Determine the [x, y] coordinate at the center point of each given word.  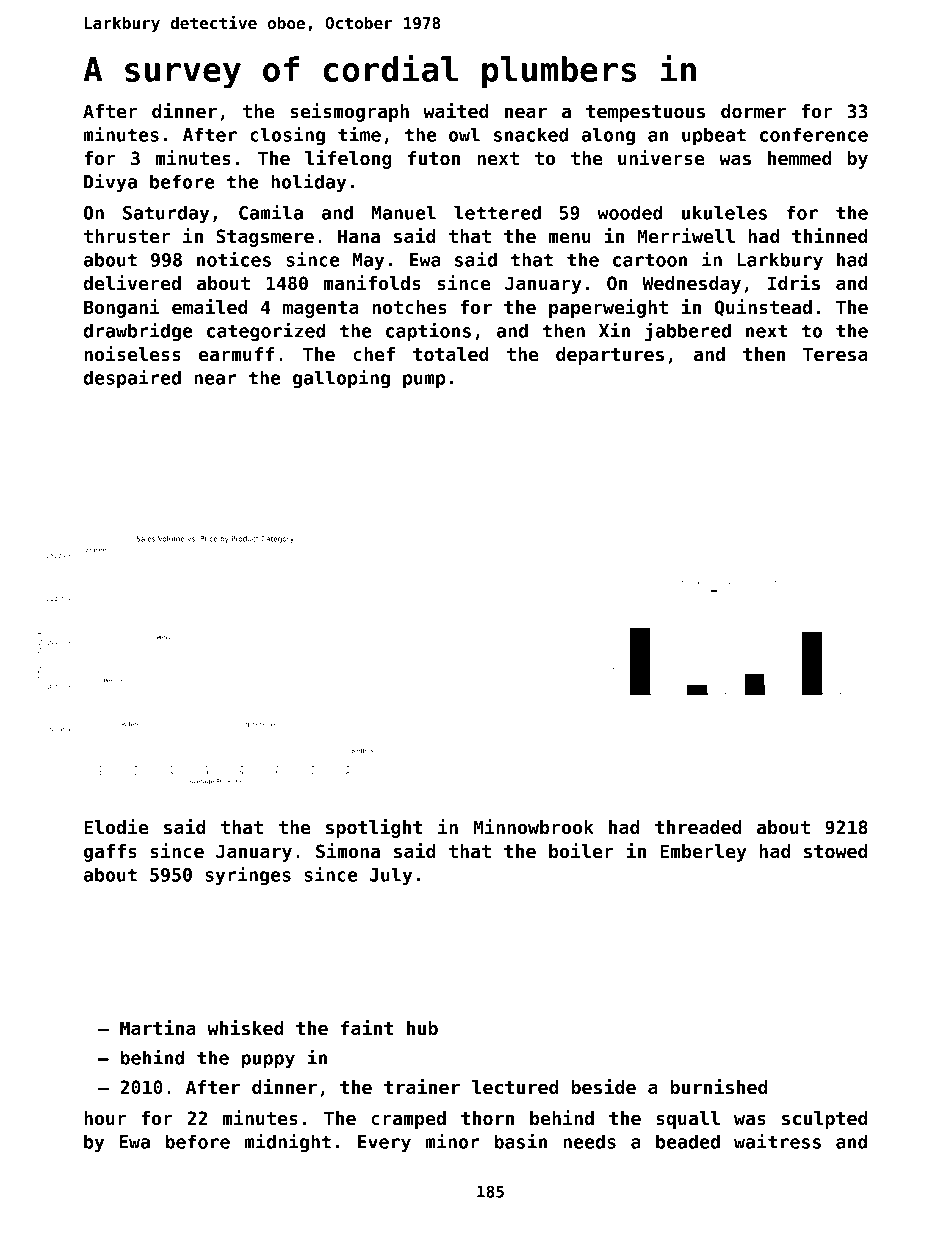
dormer [753, 111]
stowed [835, 851]
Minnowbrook [534, 826]
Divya [110, 183]
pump [424, 381]
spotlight [374, 828]
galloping [341, 379]
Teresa [835, 354]
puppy [268, 1061]
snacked [531, 134]
